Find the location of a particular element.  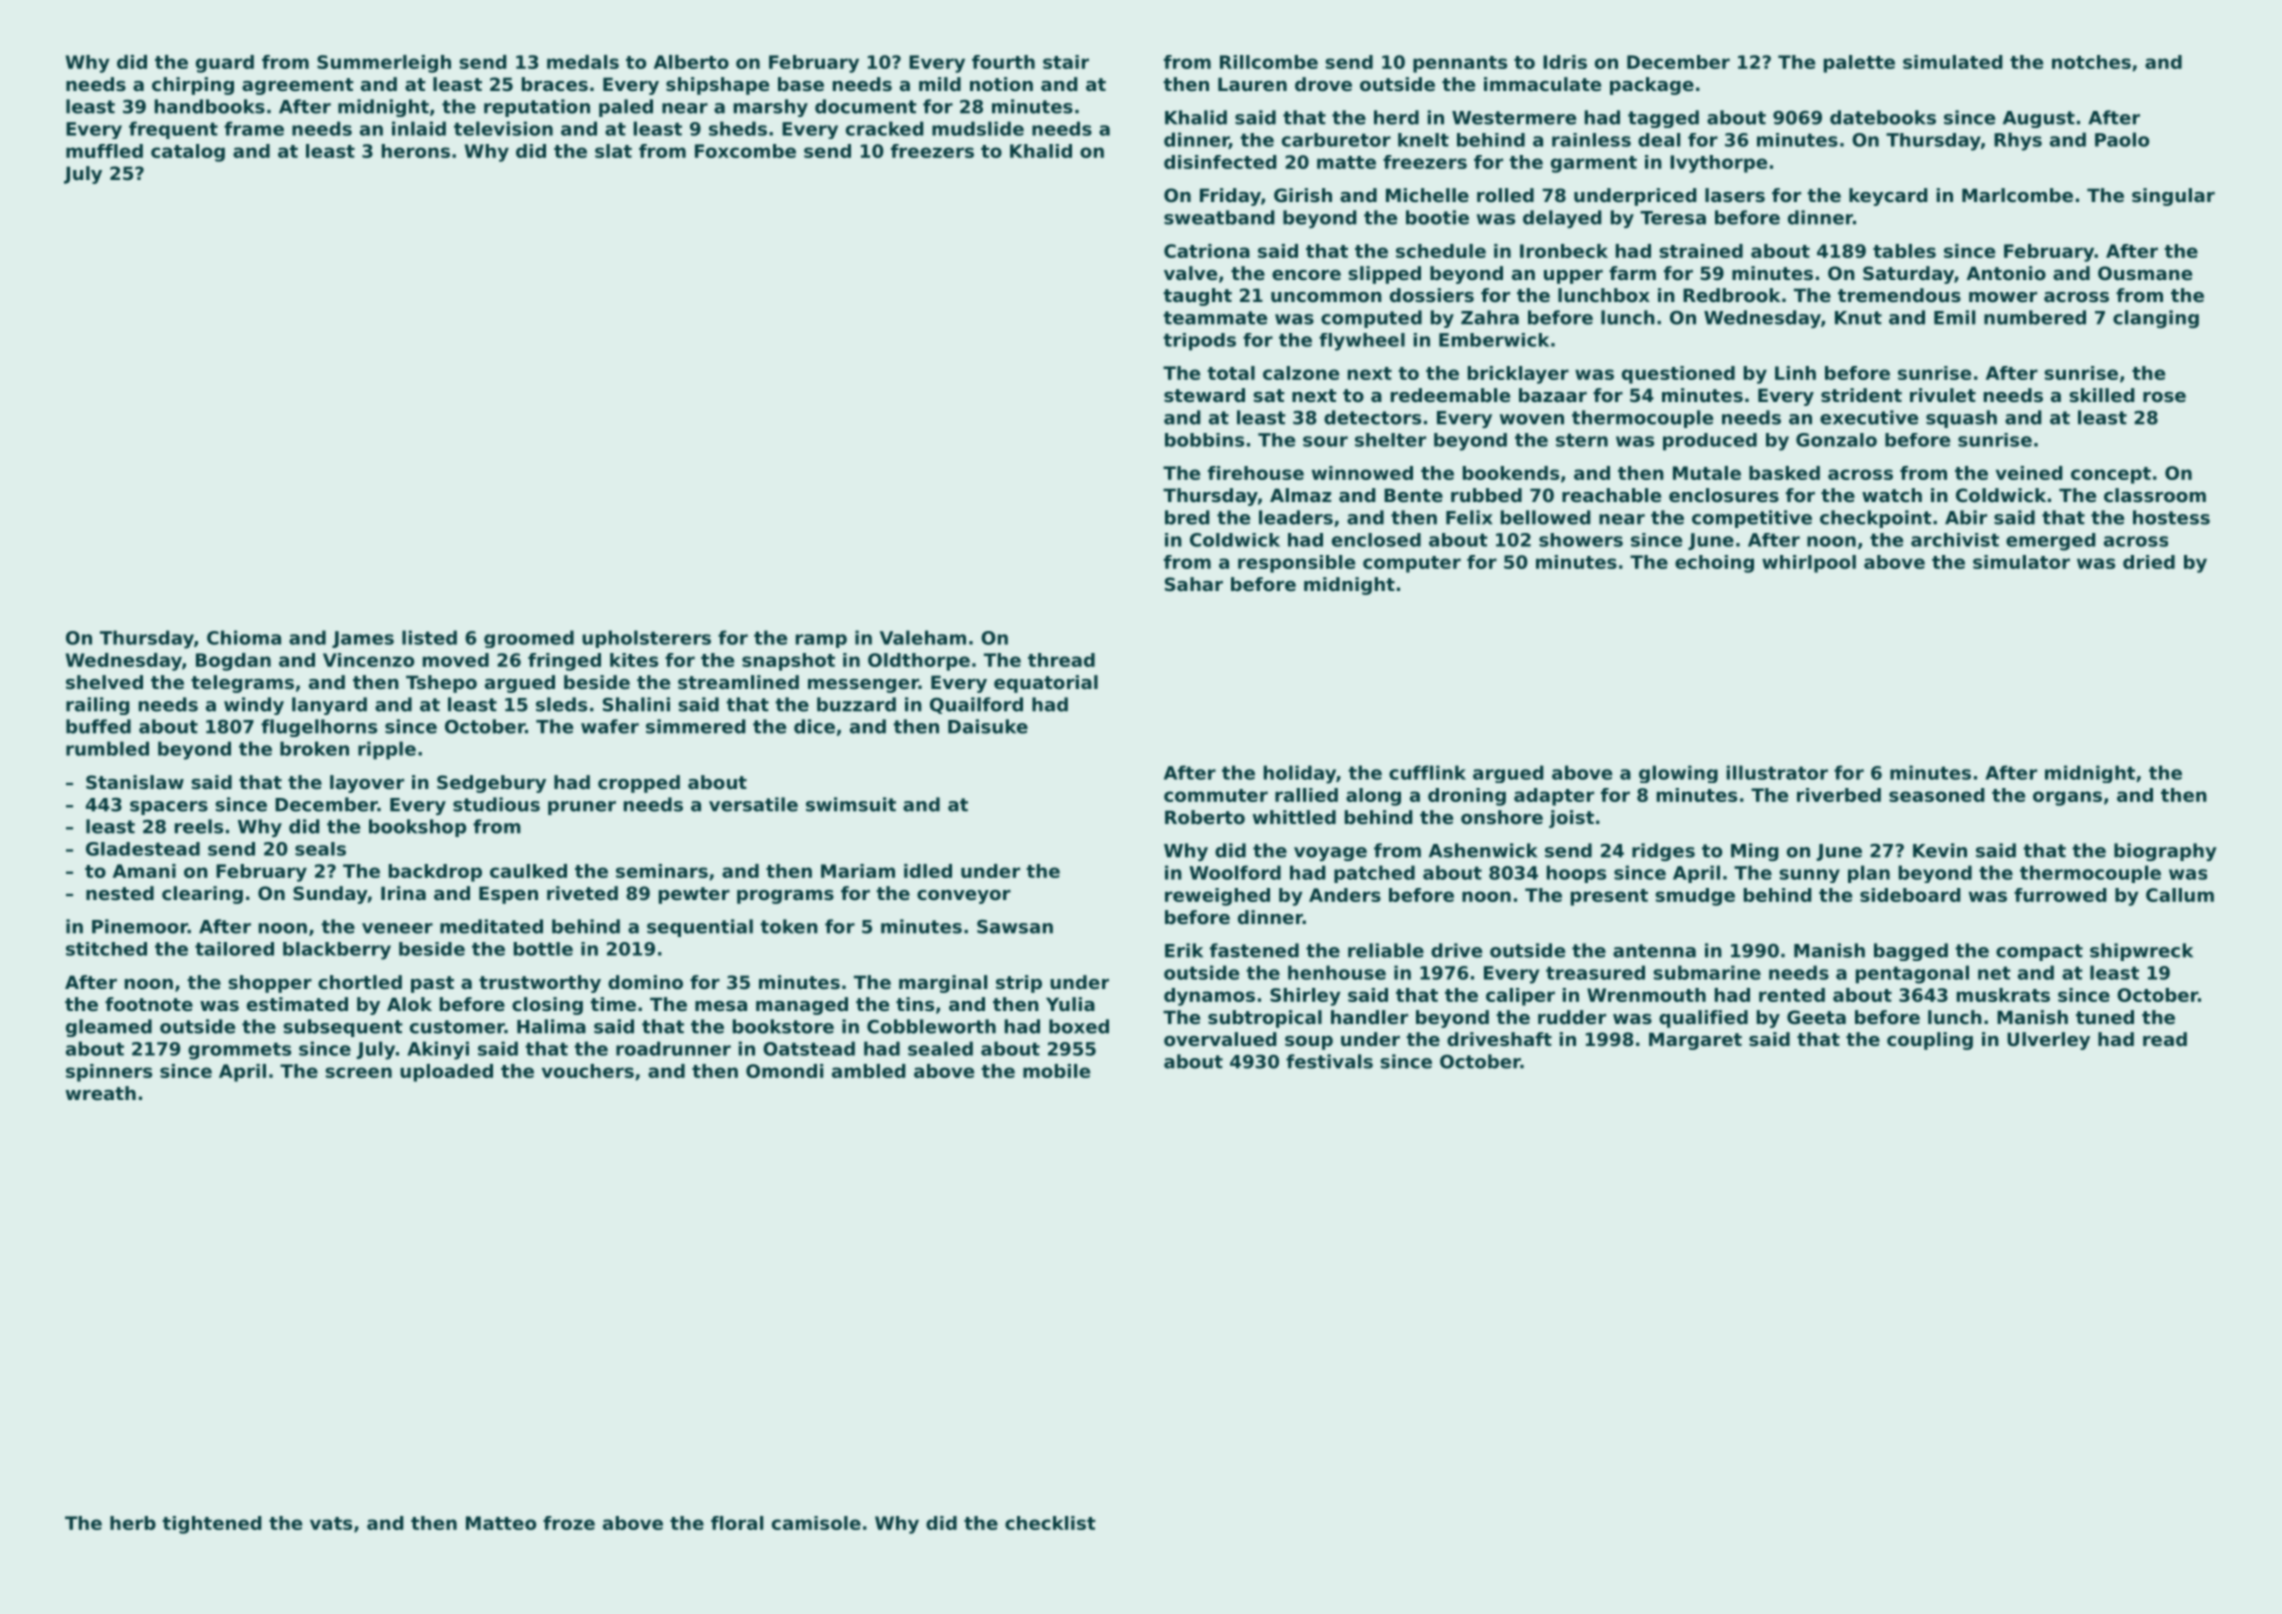

simulated is located at coordinates (1953, 62).
